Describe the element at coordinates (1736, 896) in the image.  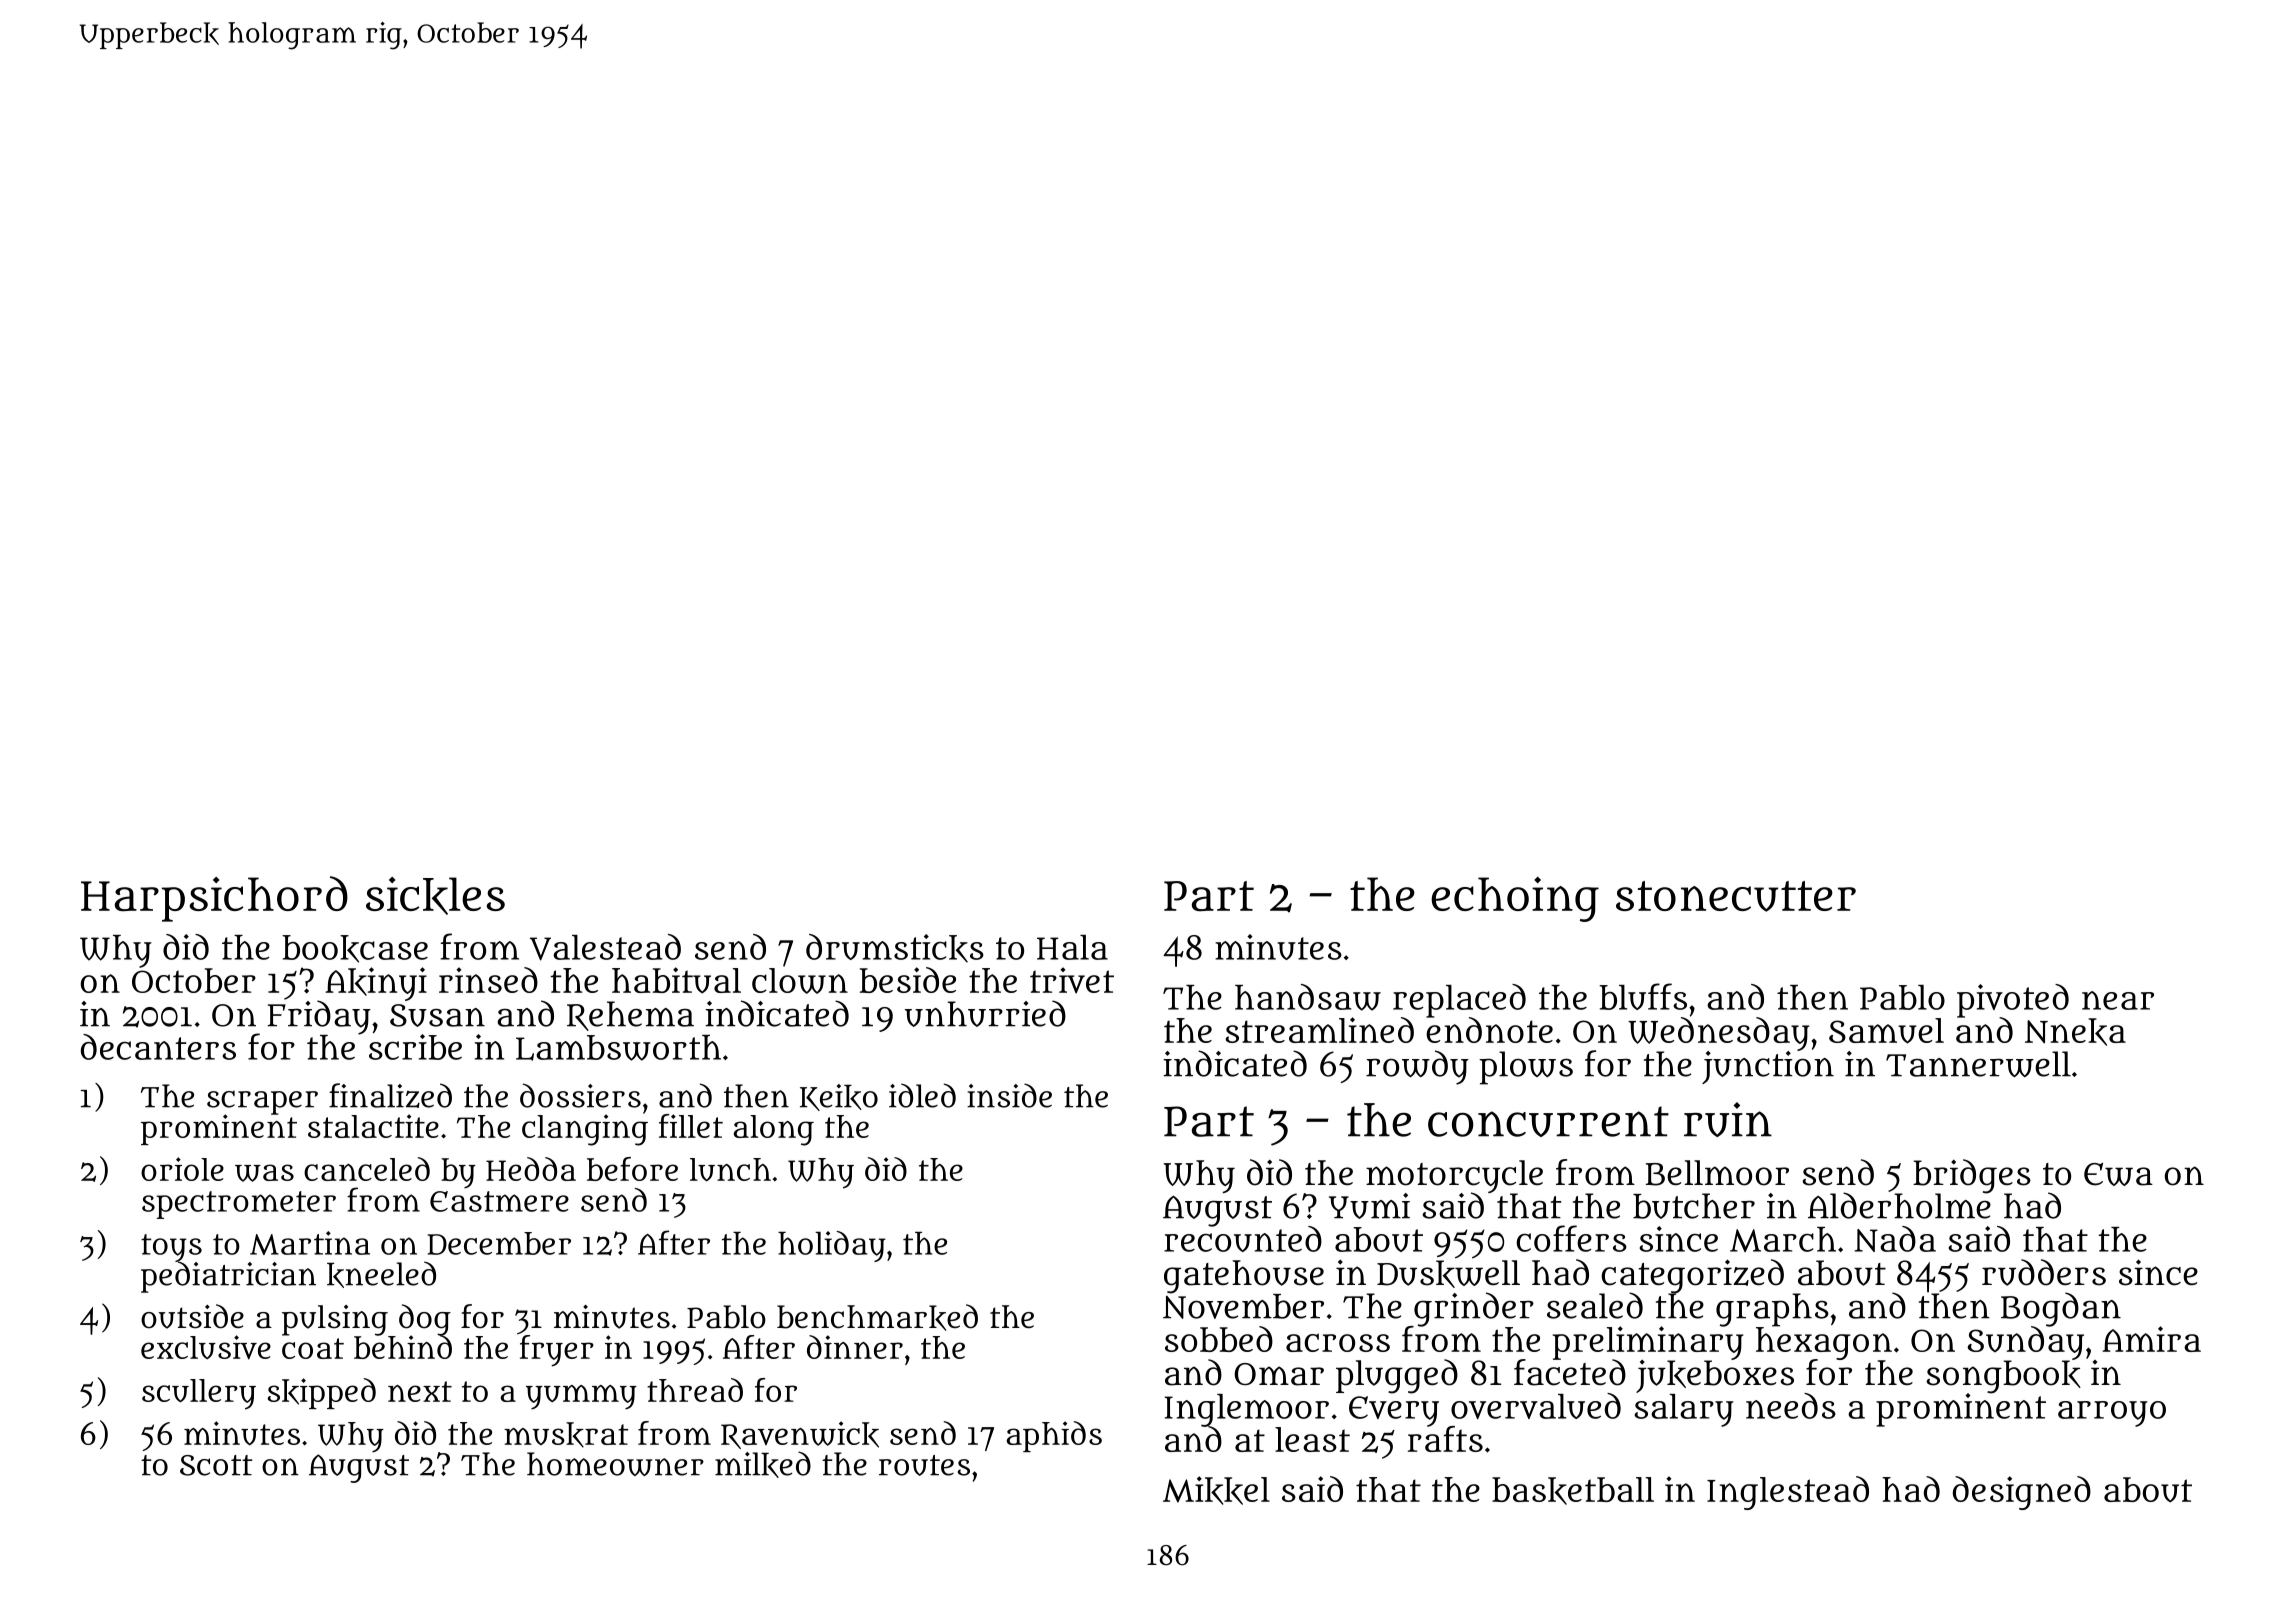
I see `stonecutter` at that location.
